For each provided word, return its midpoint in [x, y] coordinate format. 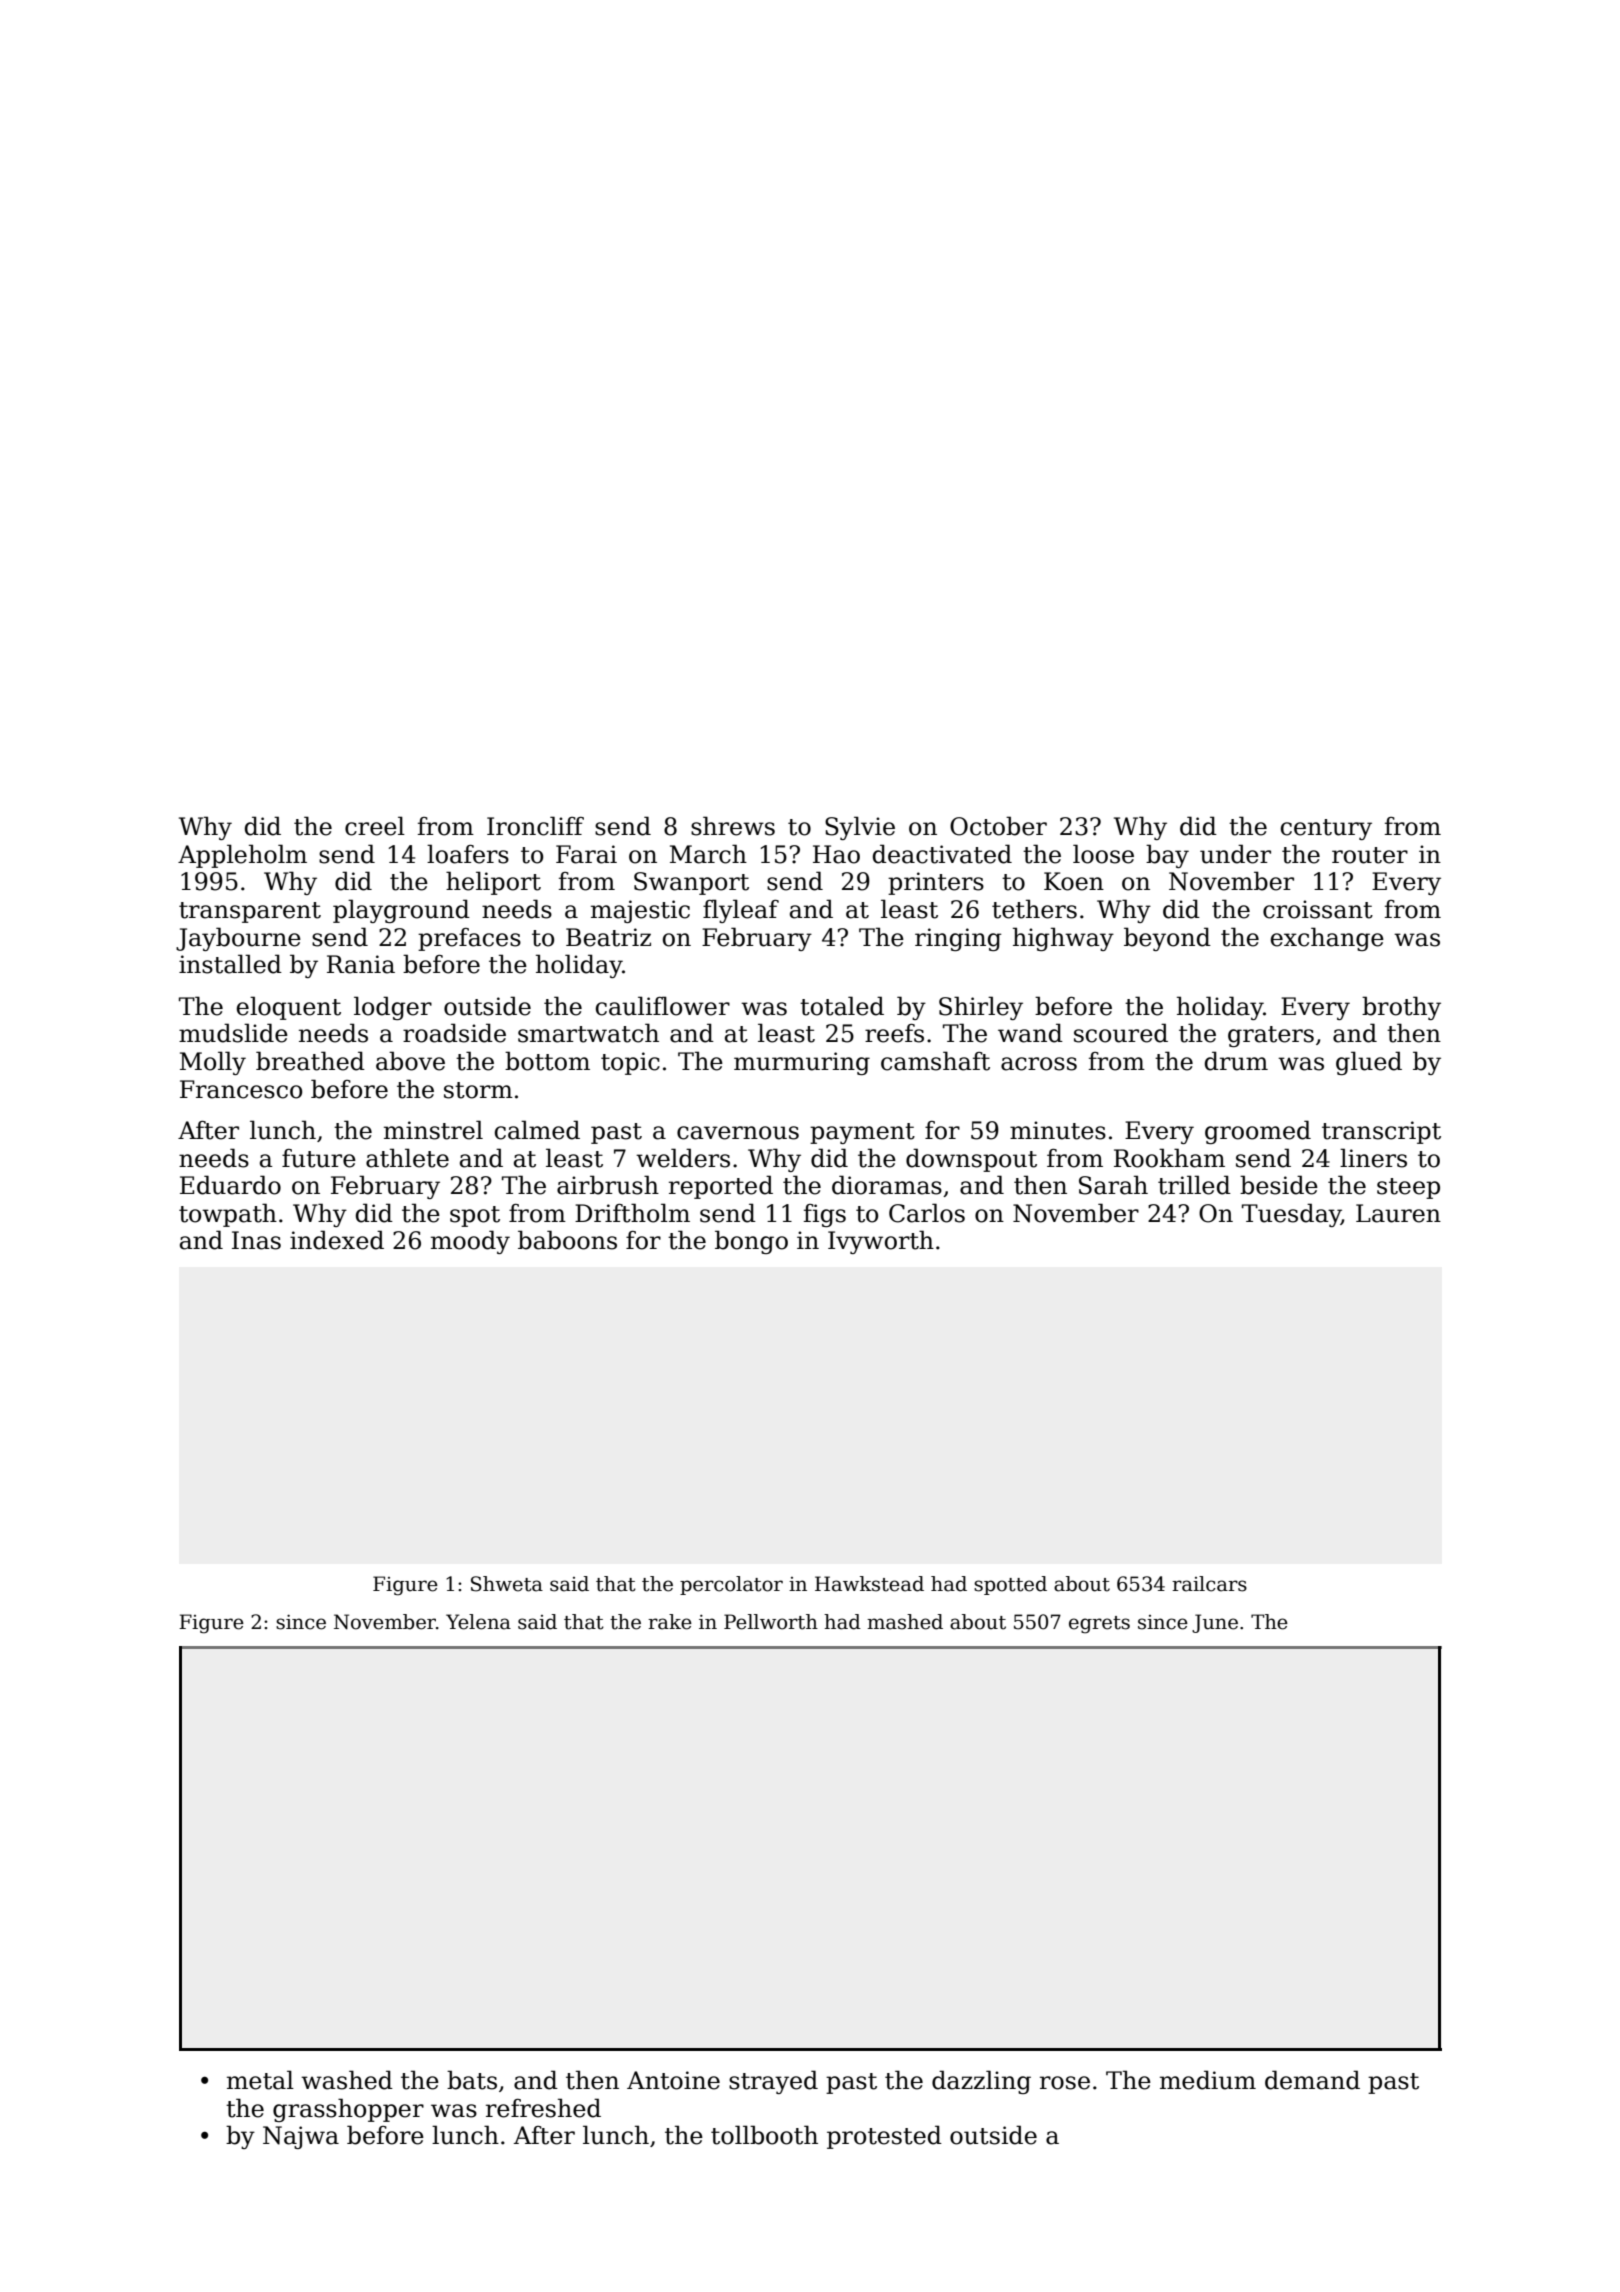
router [1370, 855]
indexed [337, 1240]
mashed [905, 1622]
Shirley [981, 1008]
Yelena [478, 1622]
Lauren [1398, 1213]
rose [1065, 2083]
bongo [751, 1242]
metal [260, 2080]
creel [375, 826]
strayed [773, 2082]
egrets [1099, 1625]
